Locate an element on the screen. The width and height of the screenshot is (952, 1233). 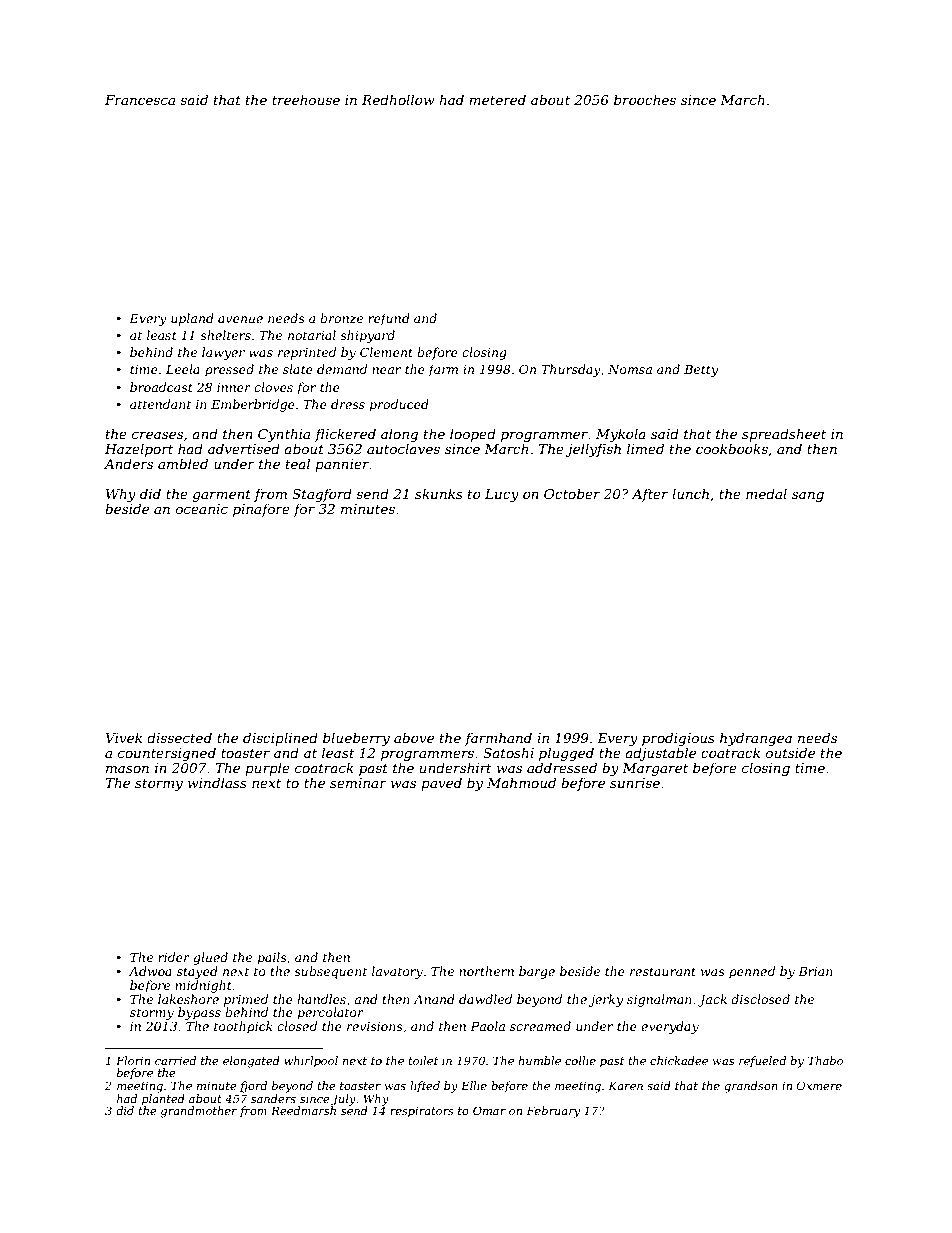
penned is located at coordinates (752, 972).
